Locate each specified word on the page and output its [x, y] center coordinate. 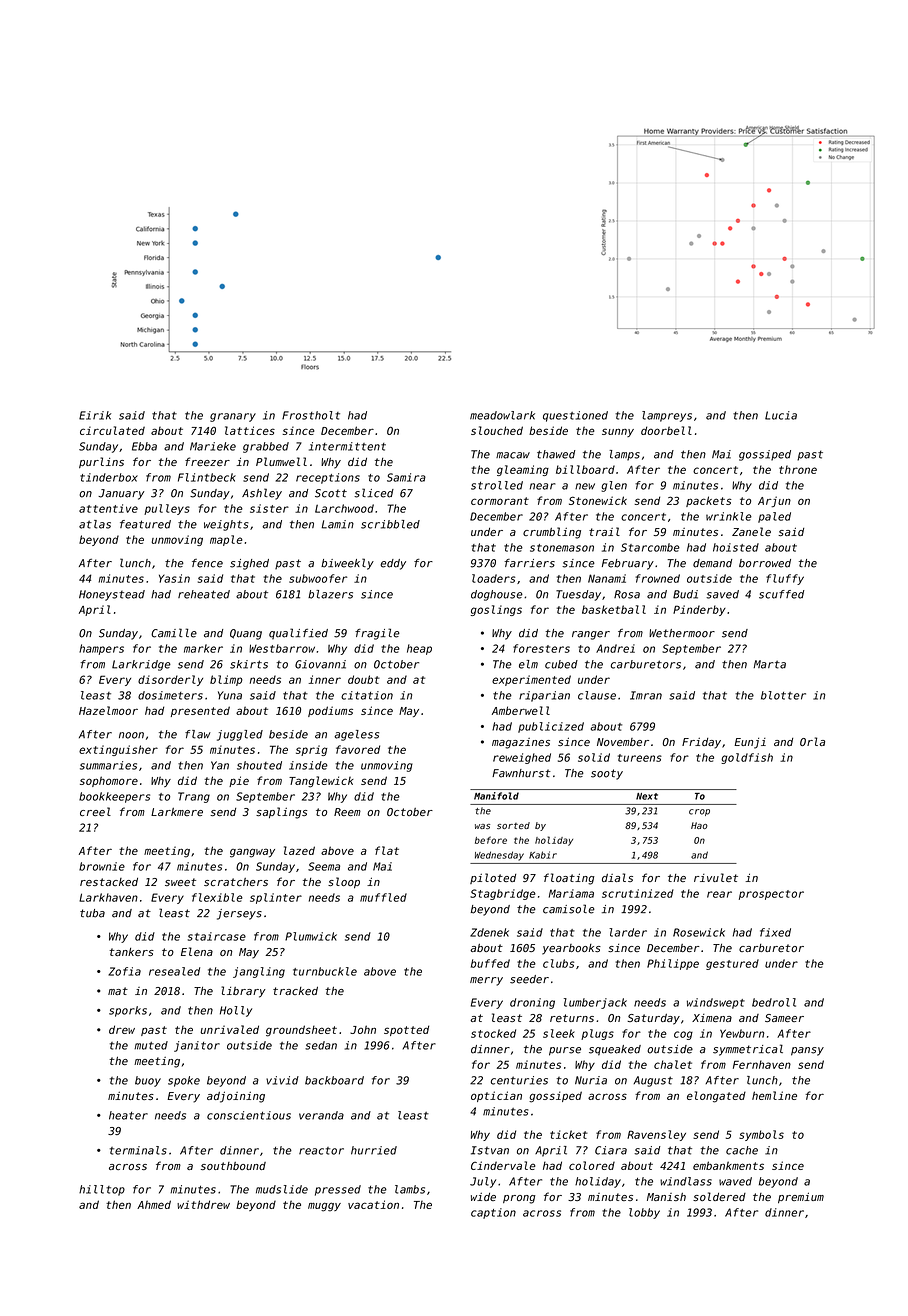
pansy [807, 1051]
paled [774, 517]
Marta [769, 664]
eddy [393, 564]
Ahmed [154, 1204]
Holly [236, 1011]
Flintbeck [207, 477]
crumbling [552, 533]
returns [572, 1018]
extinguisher [118, 750]
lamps [624, 455]
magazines [521, 743]
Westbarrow [282, 648]
